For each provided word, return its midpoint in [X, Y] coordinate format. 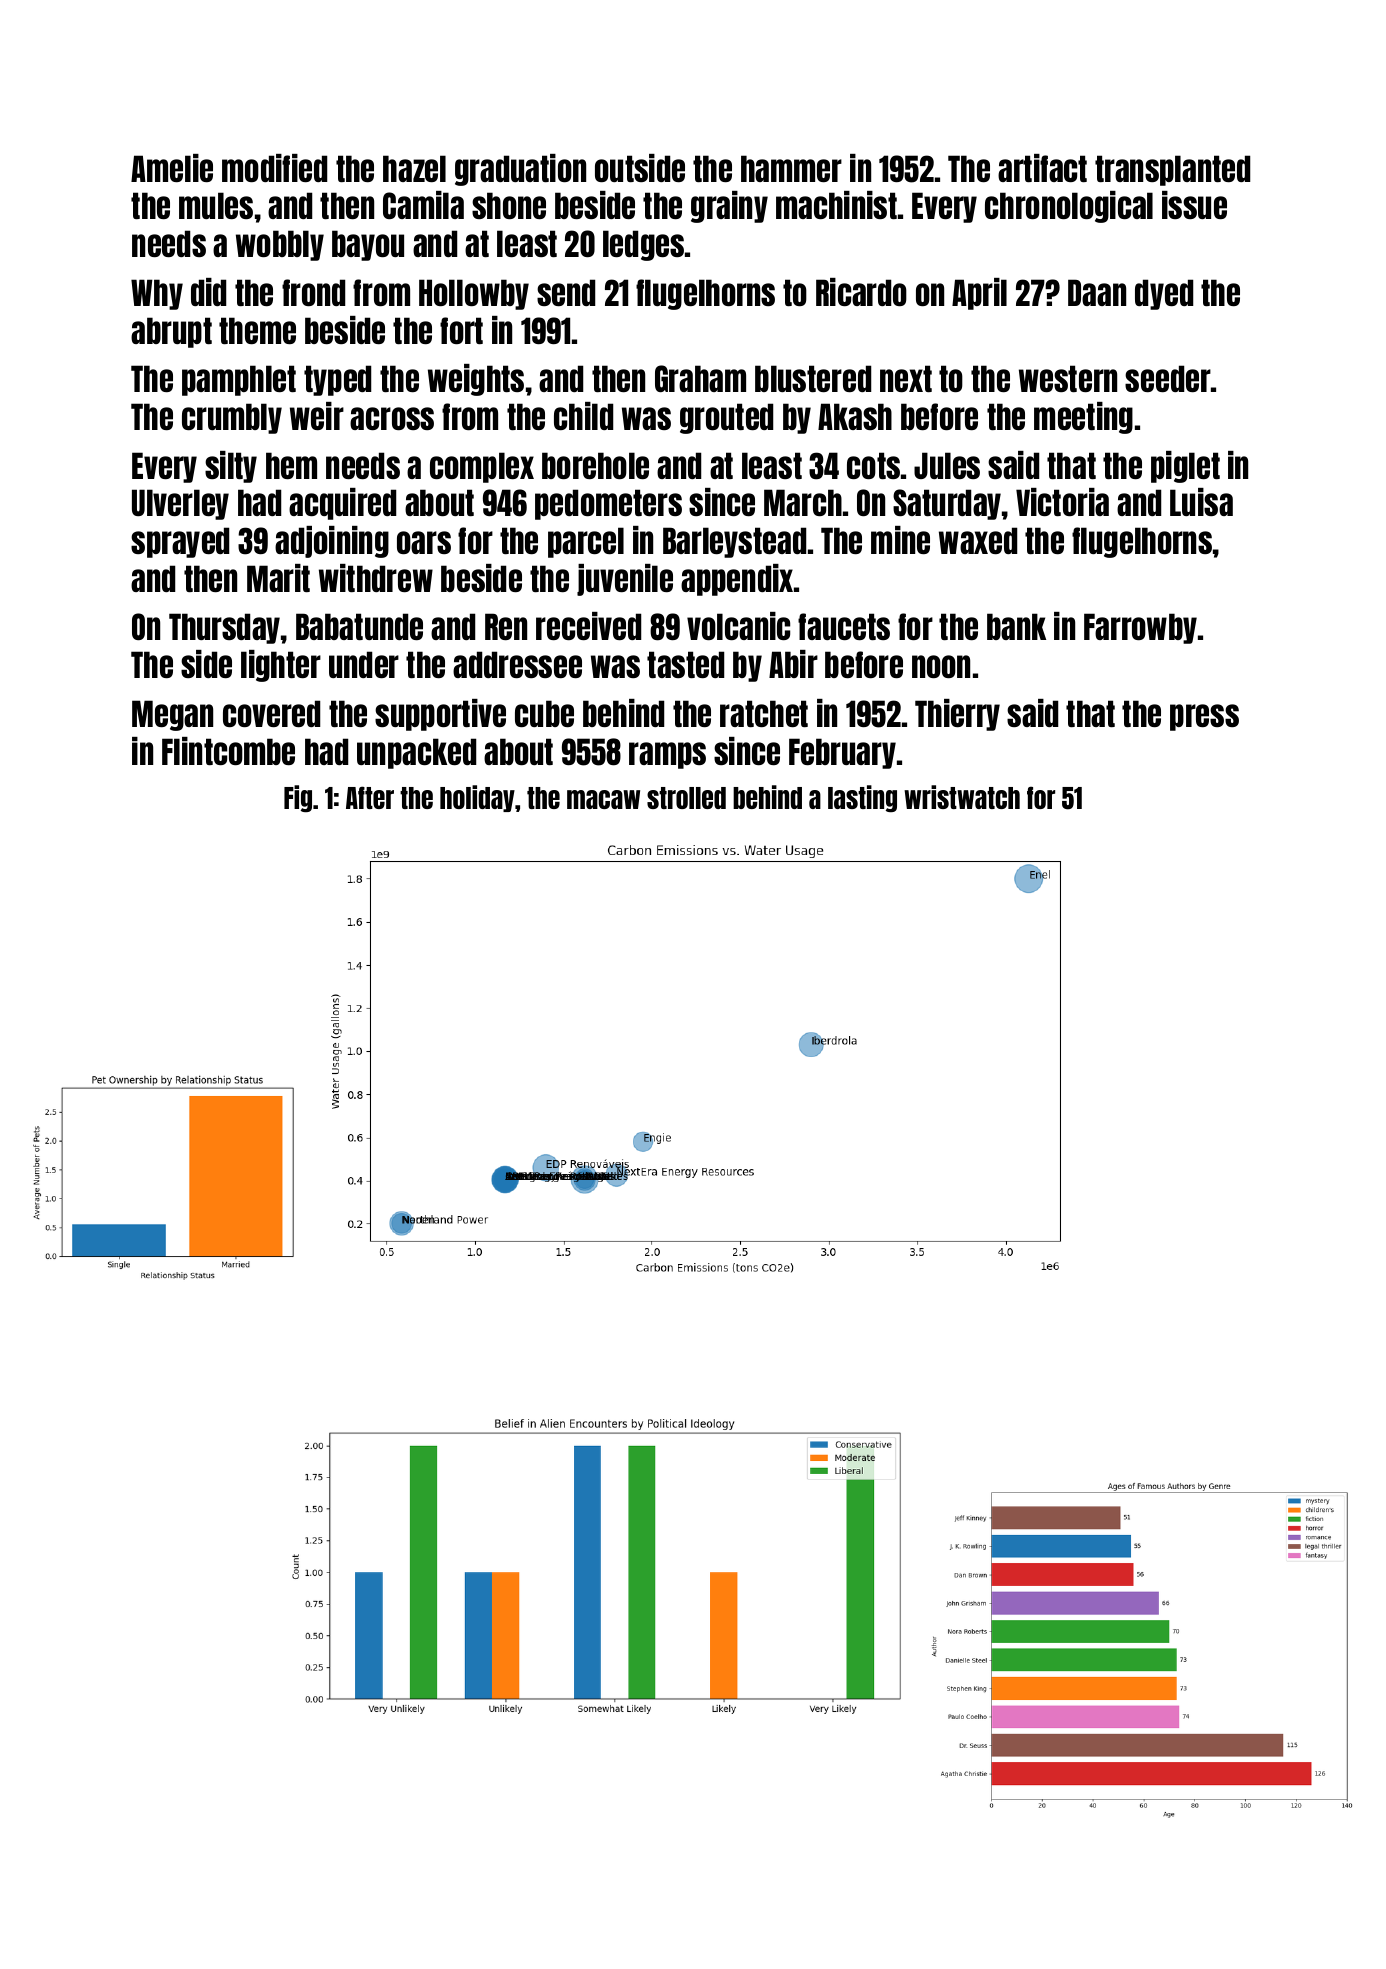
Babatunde [359, 626]
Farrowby [1140, 628]
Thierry [957, 715]
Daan [1097, 292]
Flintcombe [228, 751]
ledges [643, 245]
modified [274, 168]
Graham [700, 378]
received [588, 626]
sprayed [180, 542]
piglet [1185, 467]
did [208, 292]
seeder [1168, 378]
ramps [667, 755]
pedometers [608, 504]
